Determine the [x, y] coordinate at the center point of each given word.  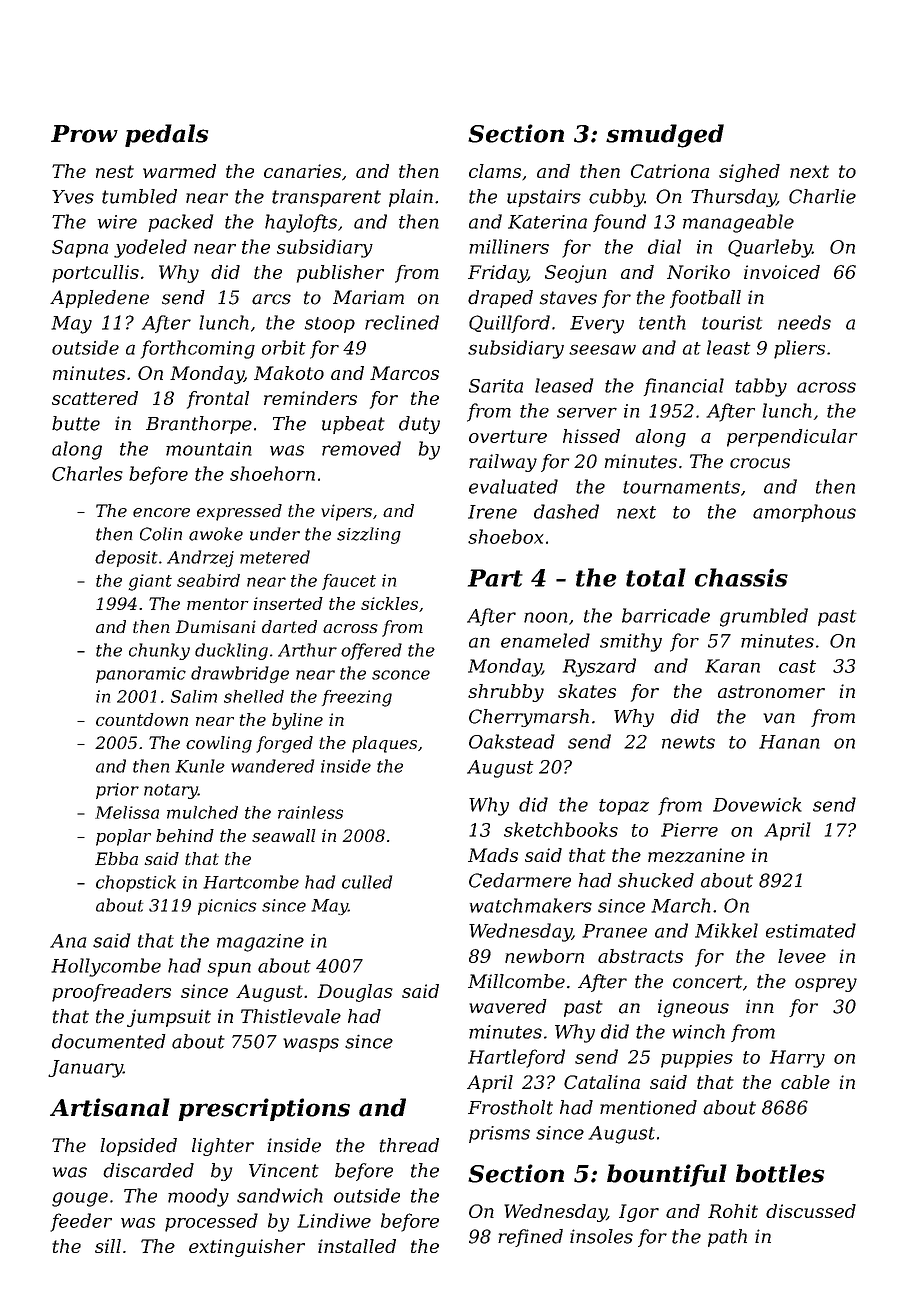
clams [495, 171]
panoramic [141, 675]
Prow [84, 134]
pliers [799, 349]
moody [198, 1197]
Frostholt [510, 1107]
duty [419, 425]
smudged [665, 136]
